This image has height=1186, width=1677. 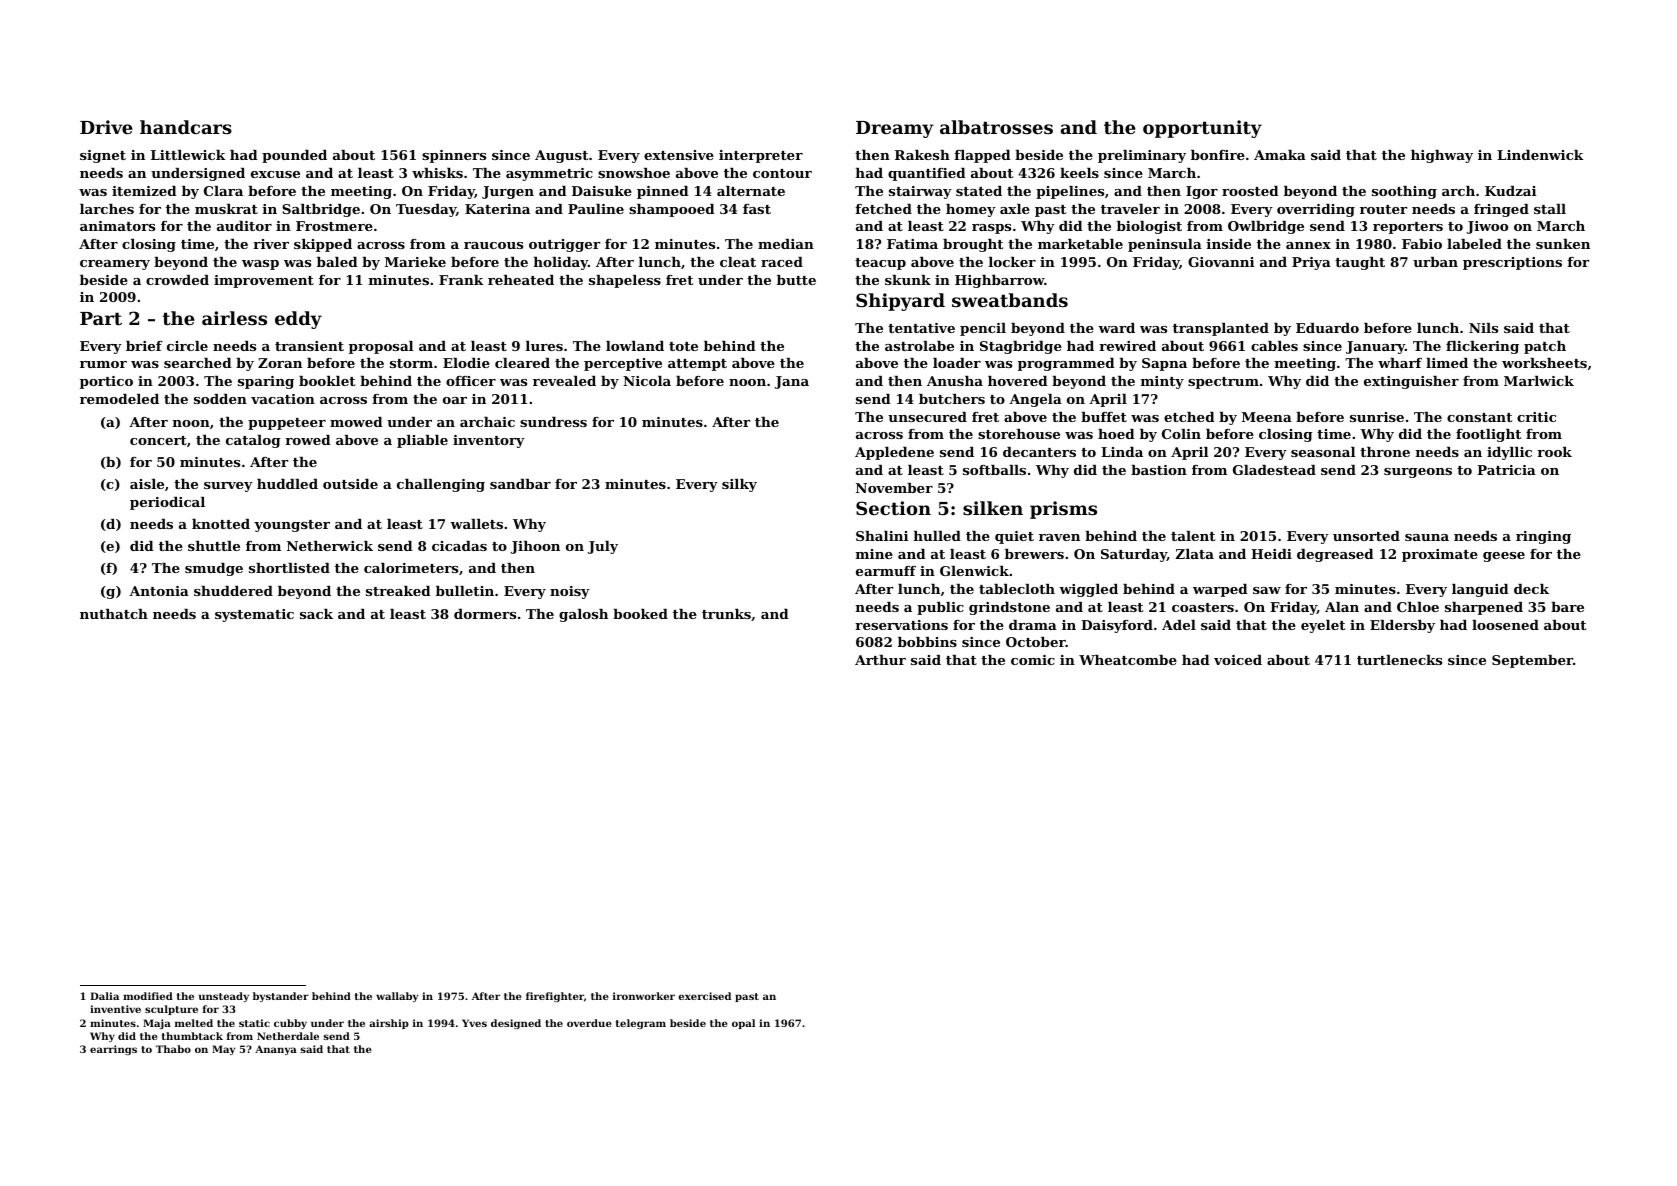 I want to click on sack, so click(x=316, y=614).
